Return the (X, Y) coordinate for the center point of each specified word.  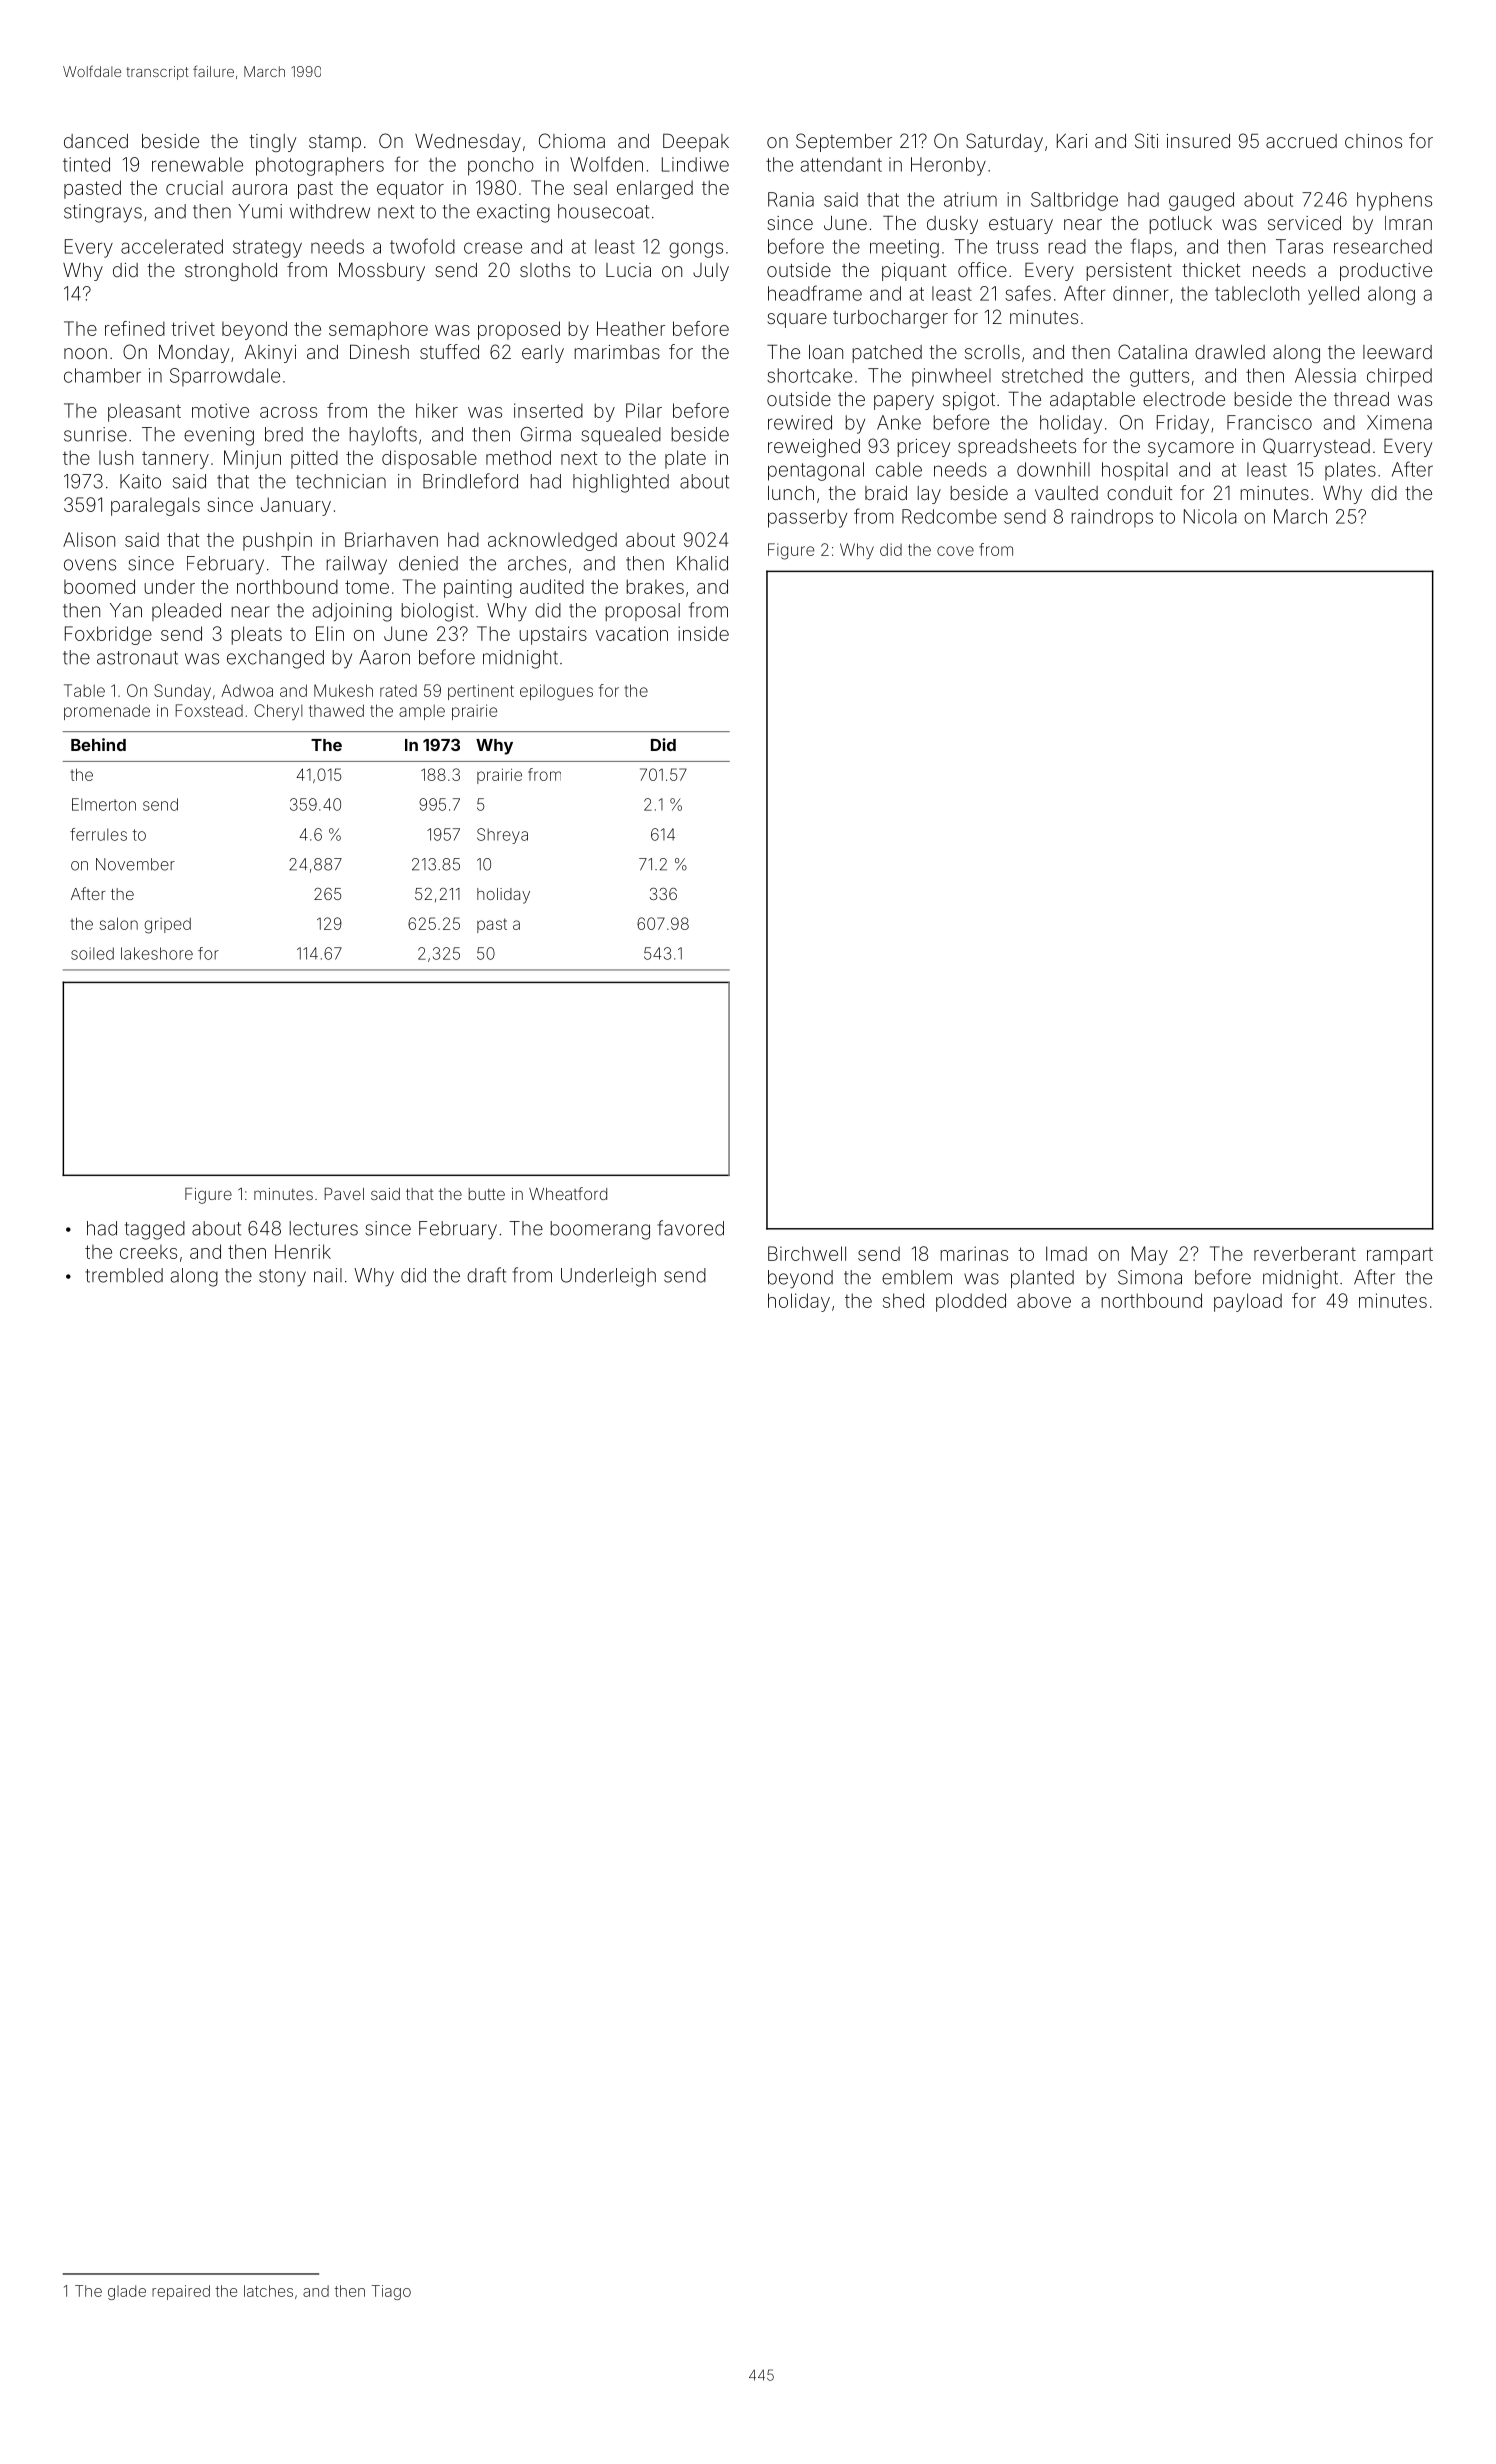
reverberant (1305, 1253)
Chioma (572, 140)
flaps (1151, 248)
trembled (124, 1275)
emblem (917, 1277)
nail (328, 1275)
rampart (1400, 1256)
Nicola (1210, 516)
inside (703, 633)
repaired (181, 2292)
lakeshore (157, 953)
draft (486, 1275)
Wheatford (568, 1193)
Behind (98, 744)
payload (1248, 1302)
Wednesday (468, 143)
